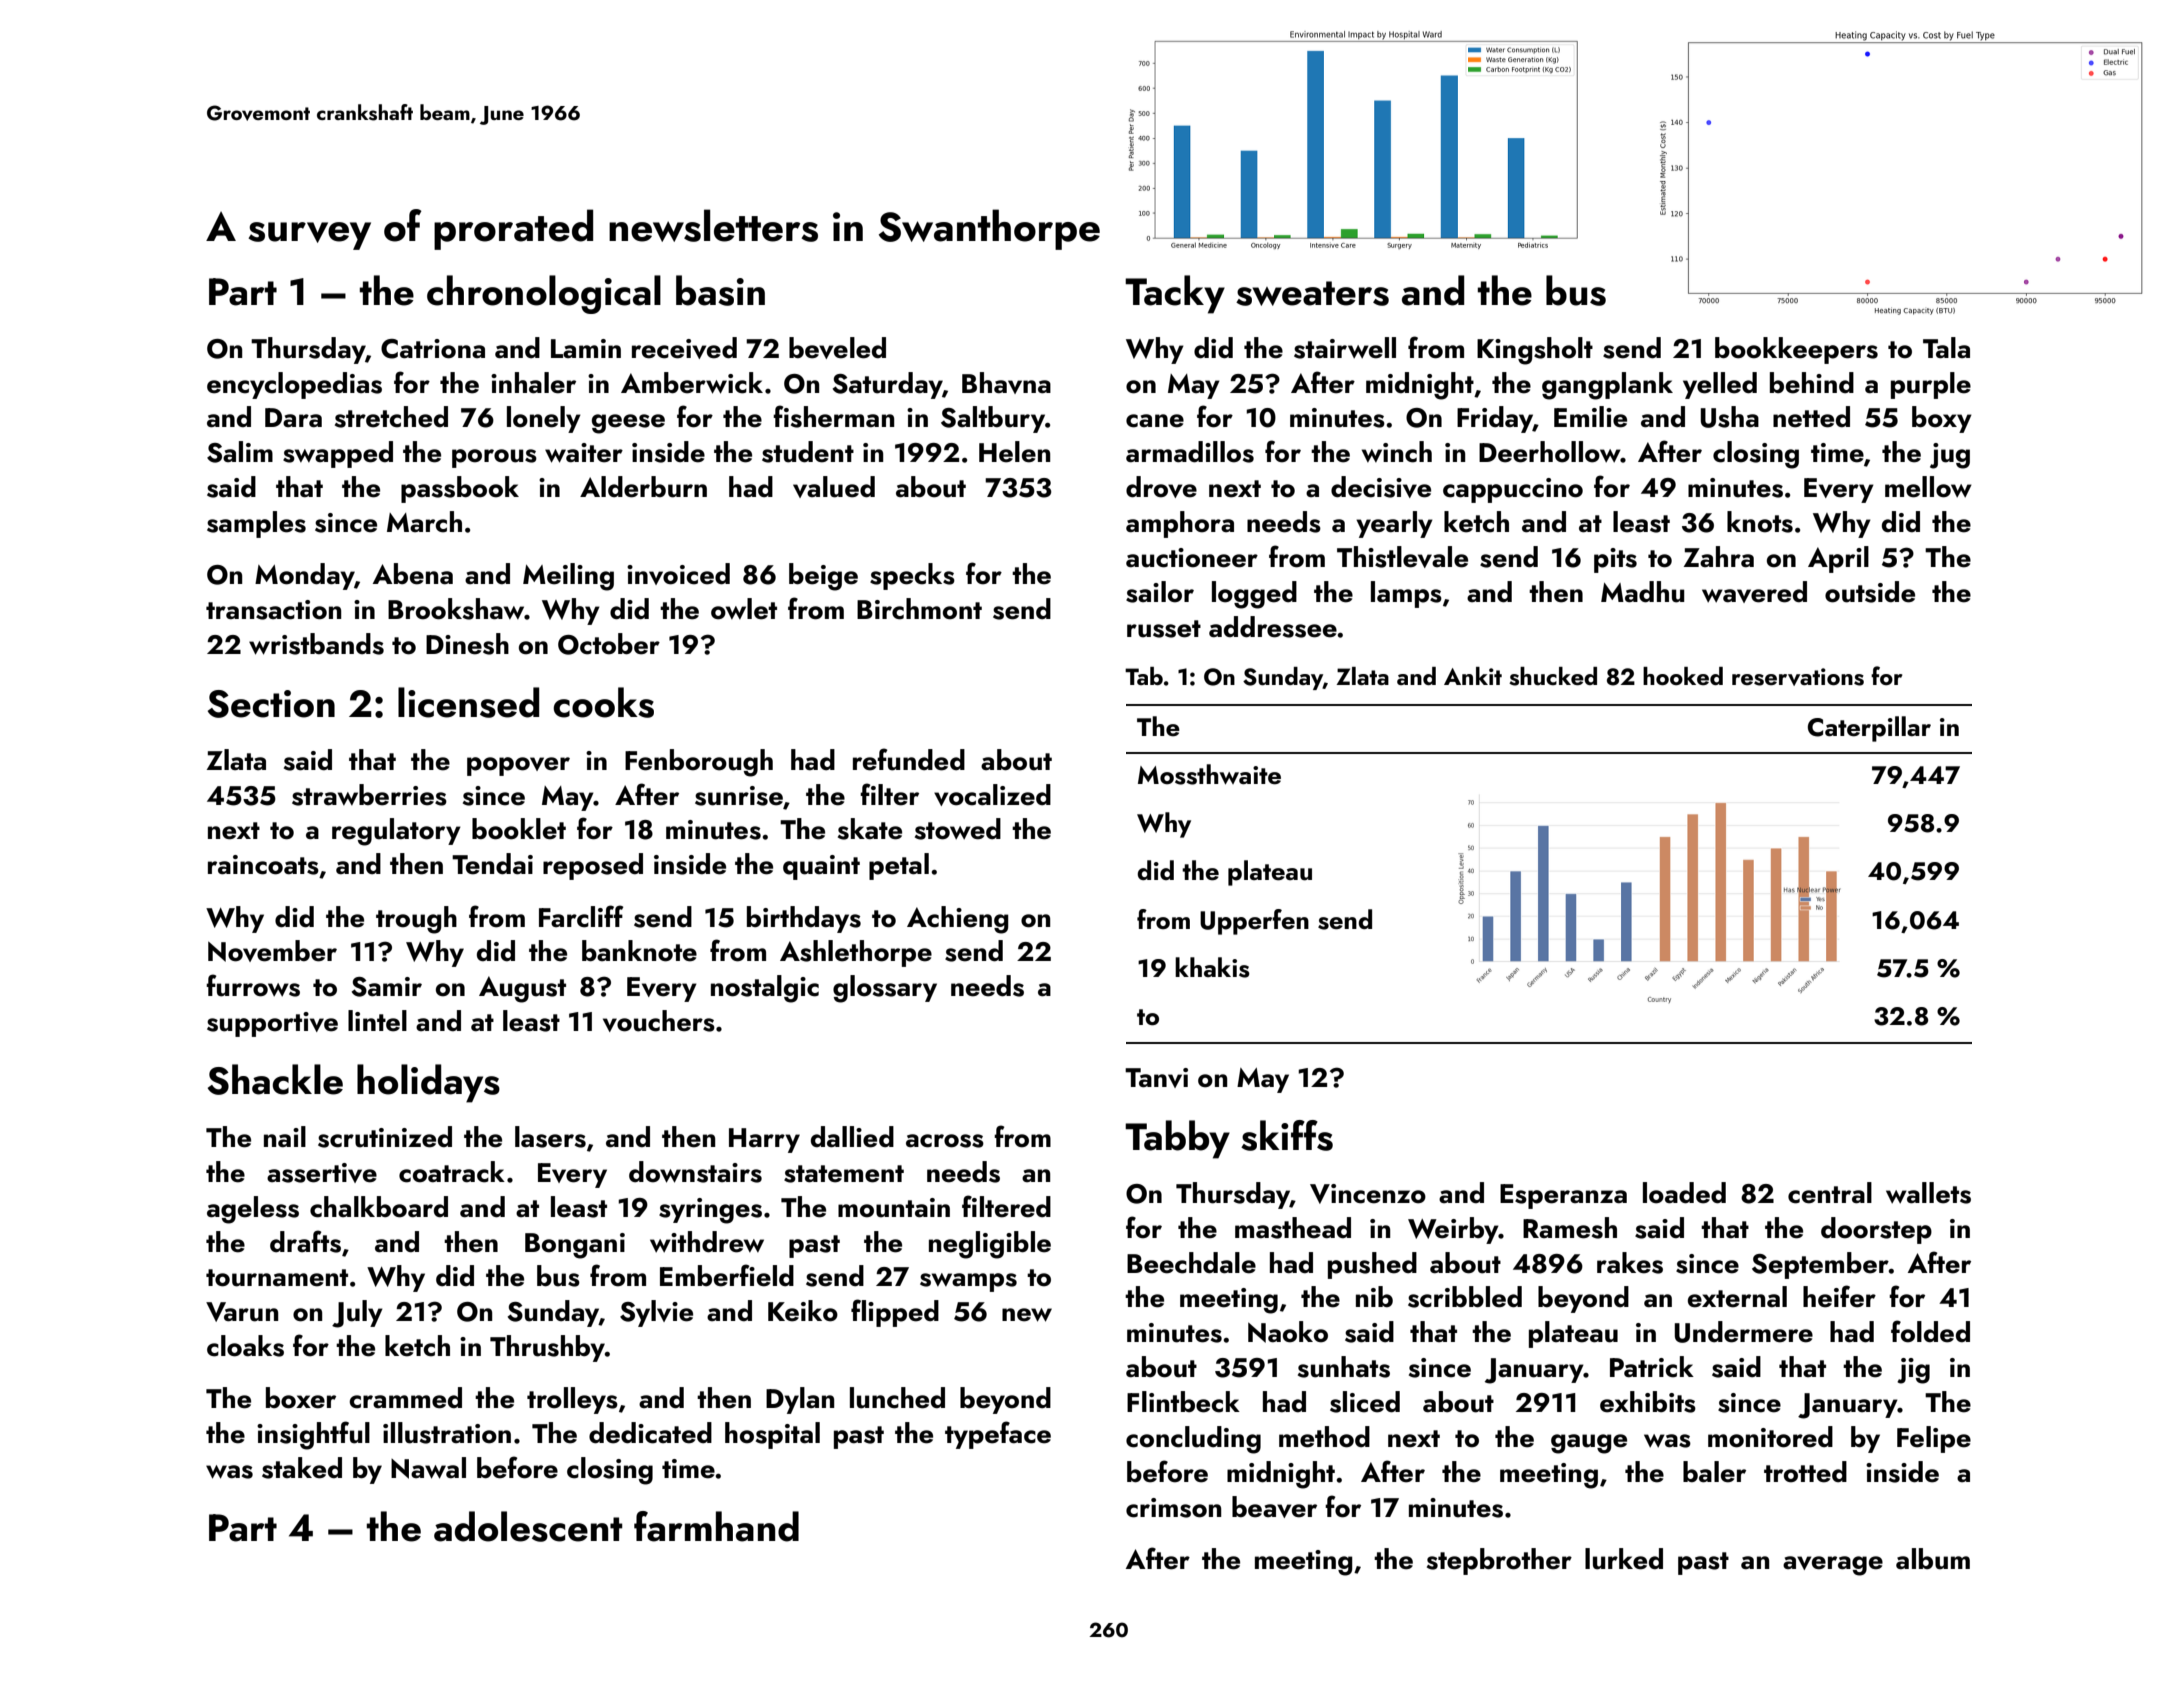 The height and width of the screenshot is (1683, 2178). What do you see at coordinates (744, 609) in the screenshot?
I see `owlet` at bounding box center [744, 609].
